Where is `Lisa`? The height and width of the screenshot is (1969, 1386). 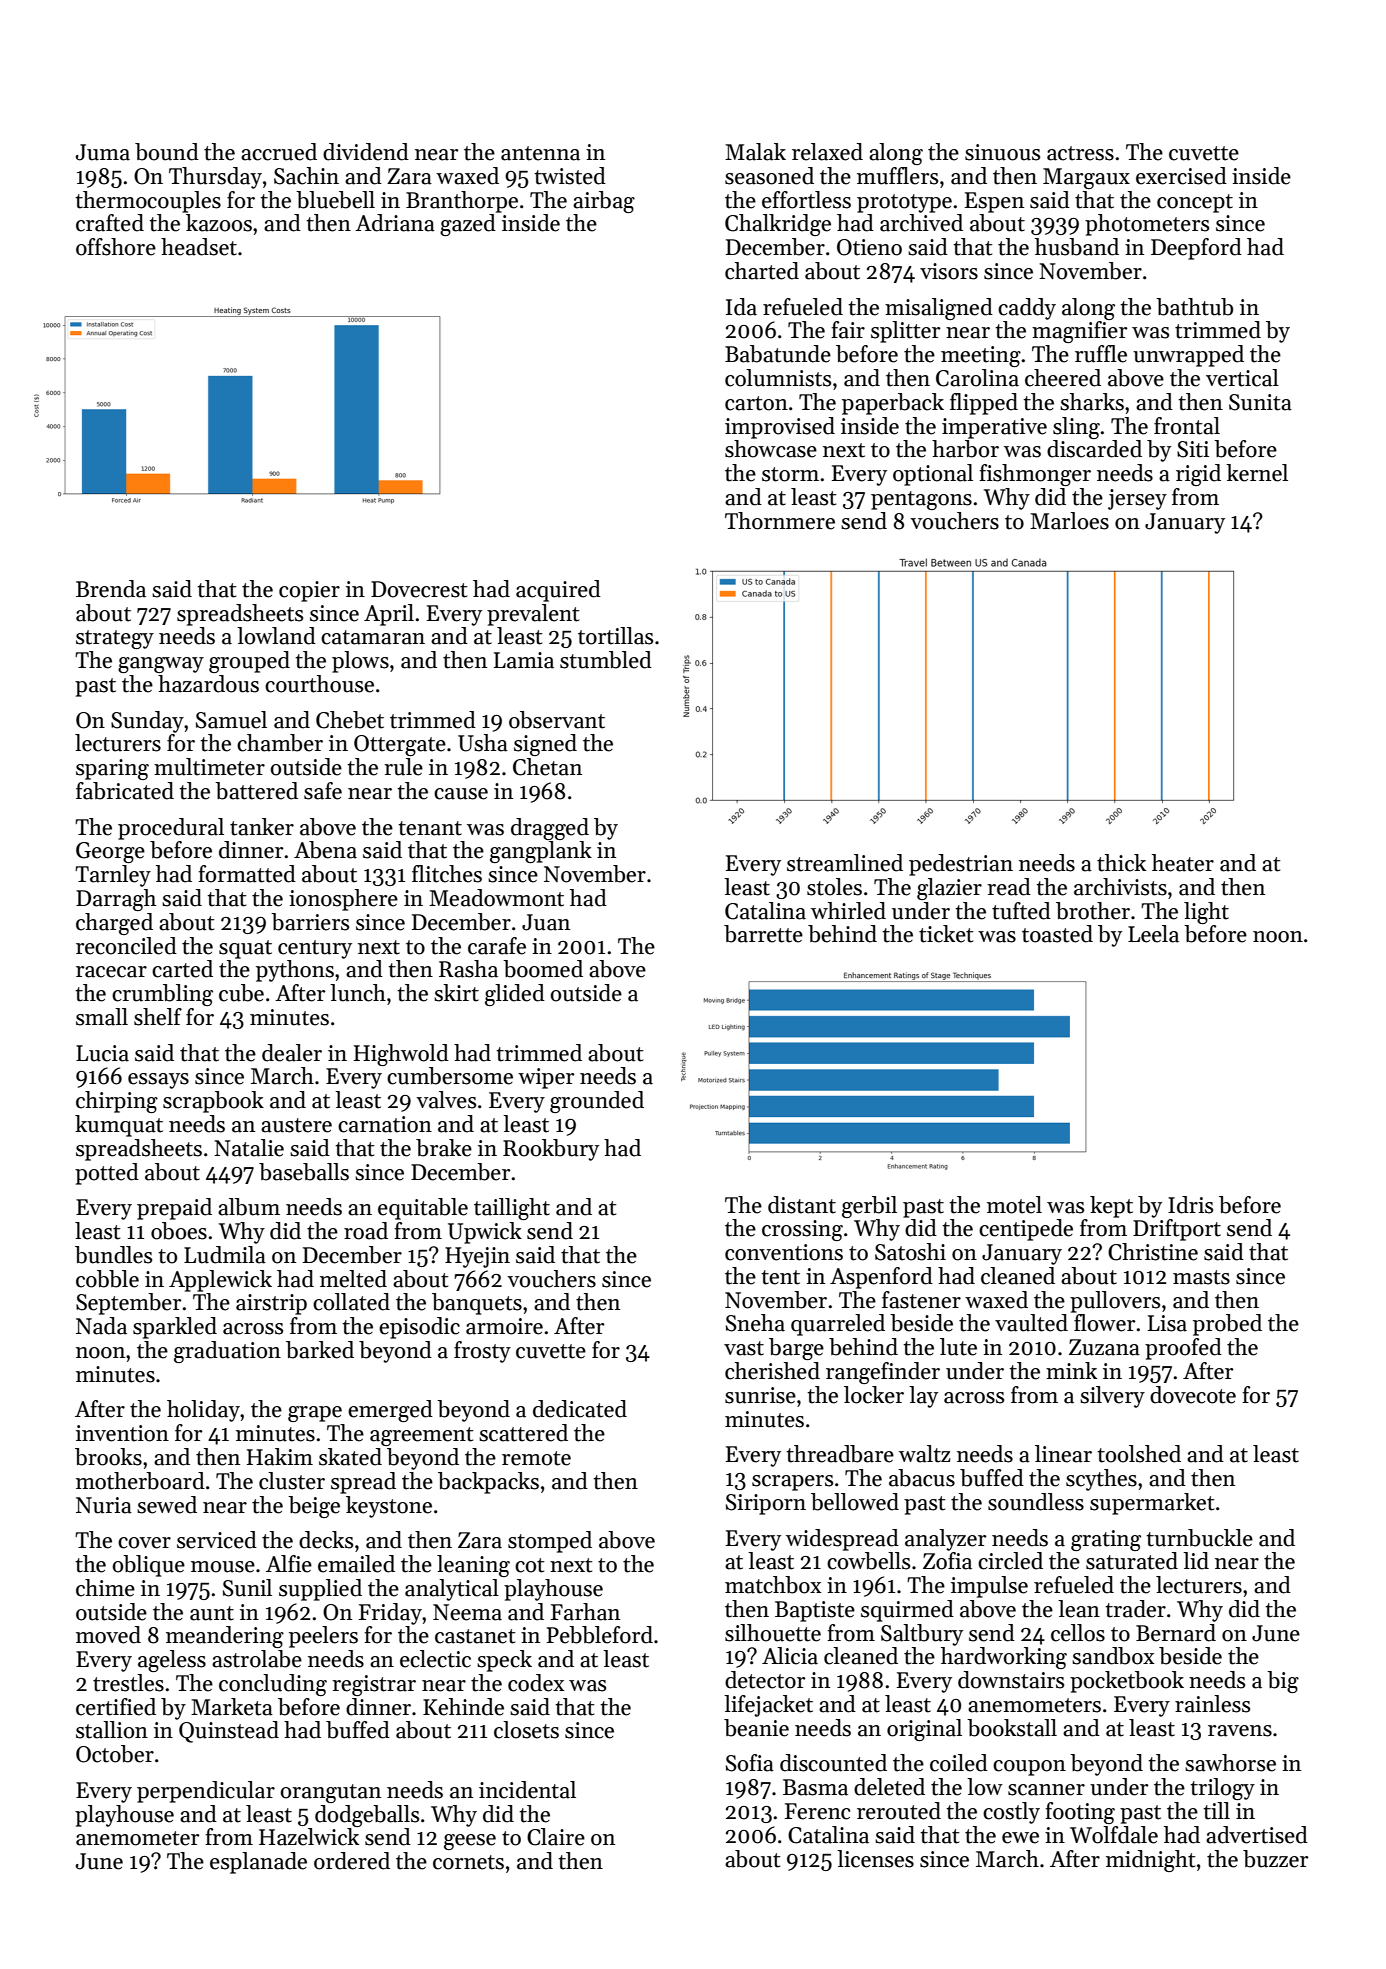
Lisa is located at coordinates (1167, 1323).
